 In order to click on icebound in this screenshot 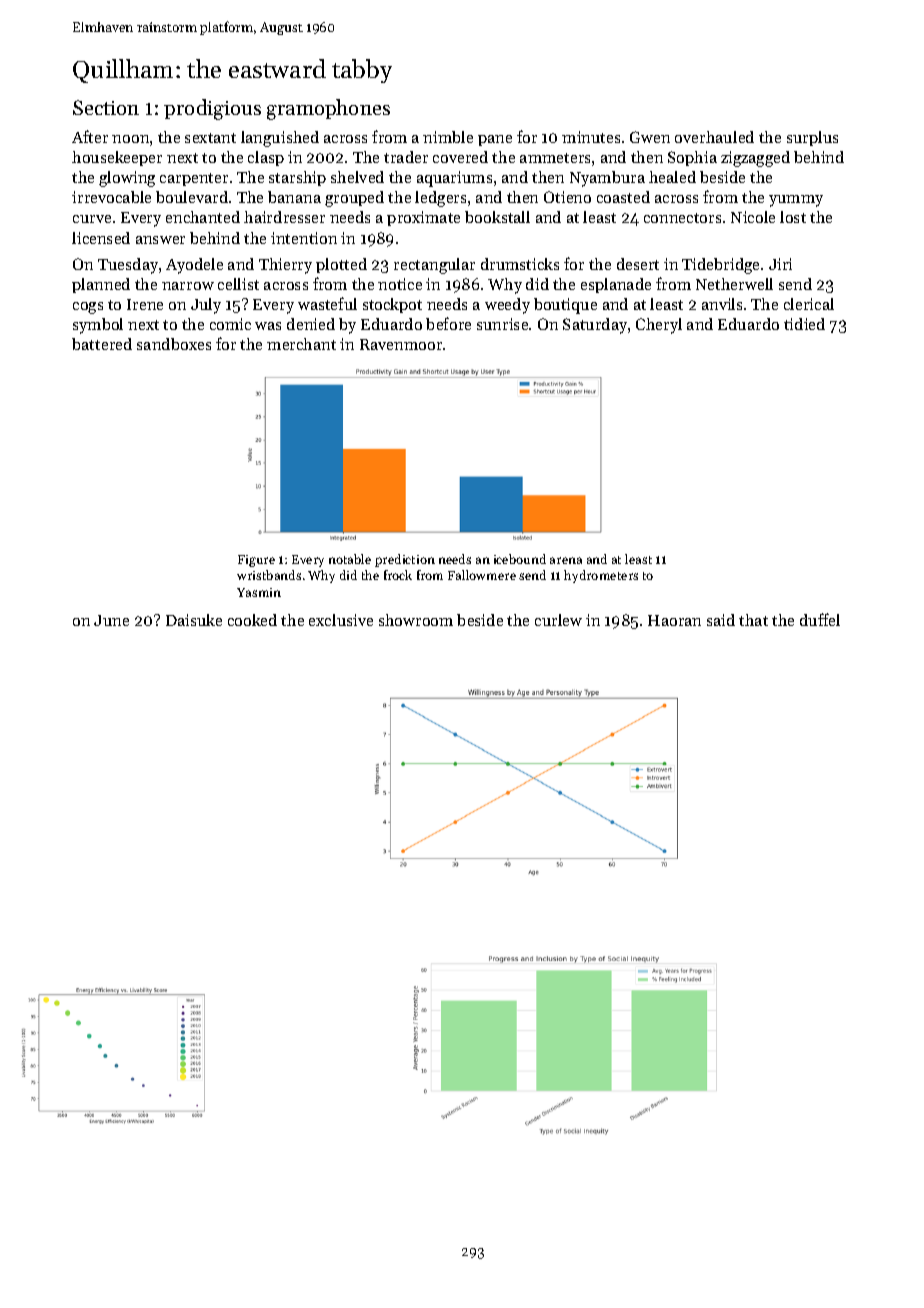, I will do `click(520, 559)`.
